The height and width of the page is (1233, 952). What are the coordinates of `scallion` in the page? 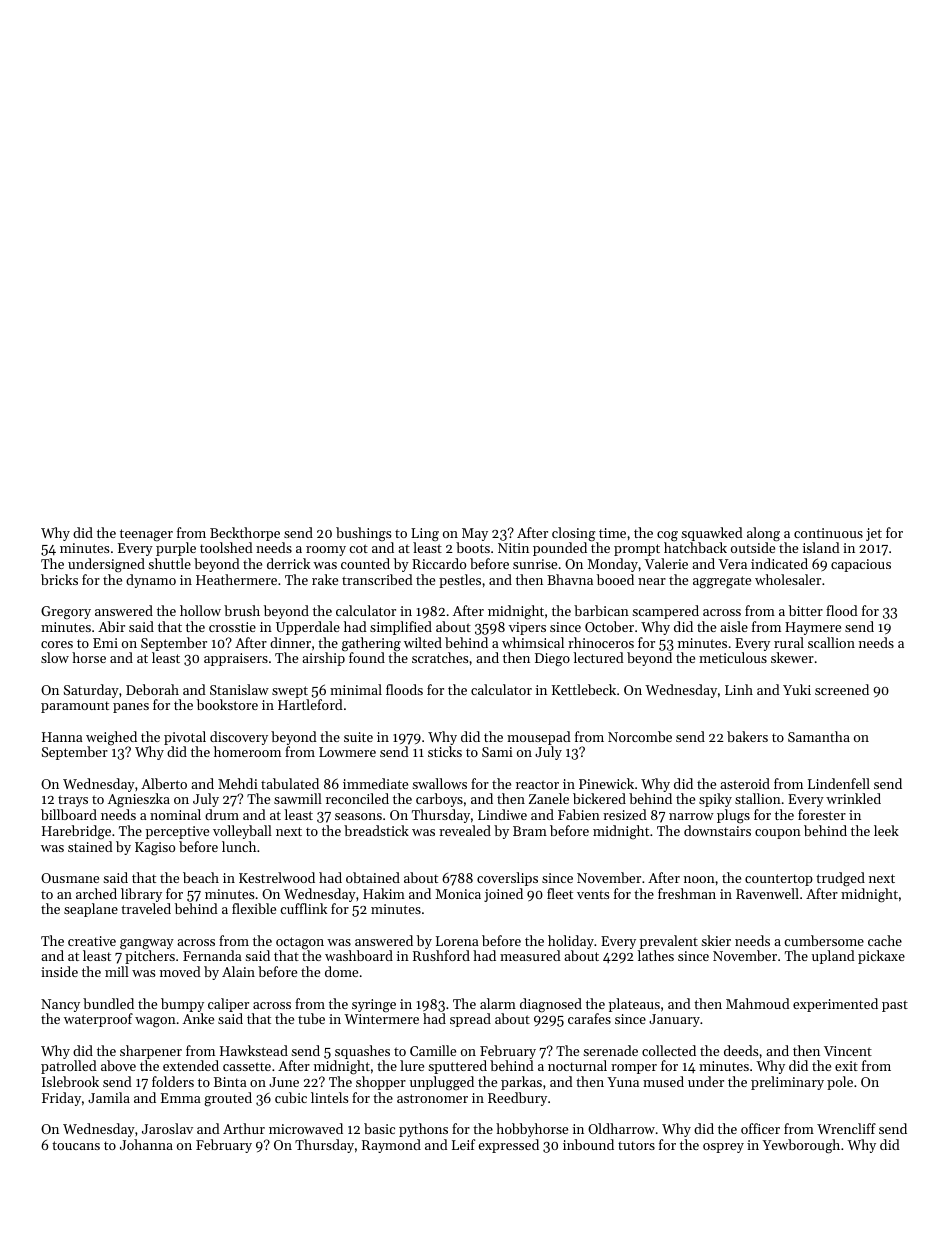 It's located at (831, 642).
